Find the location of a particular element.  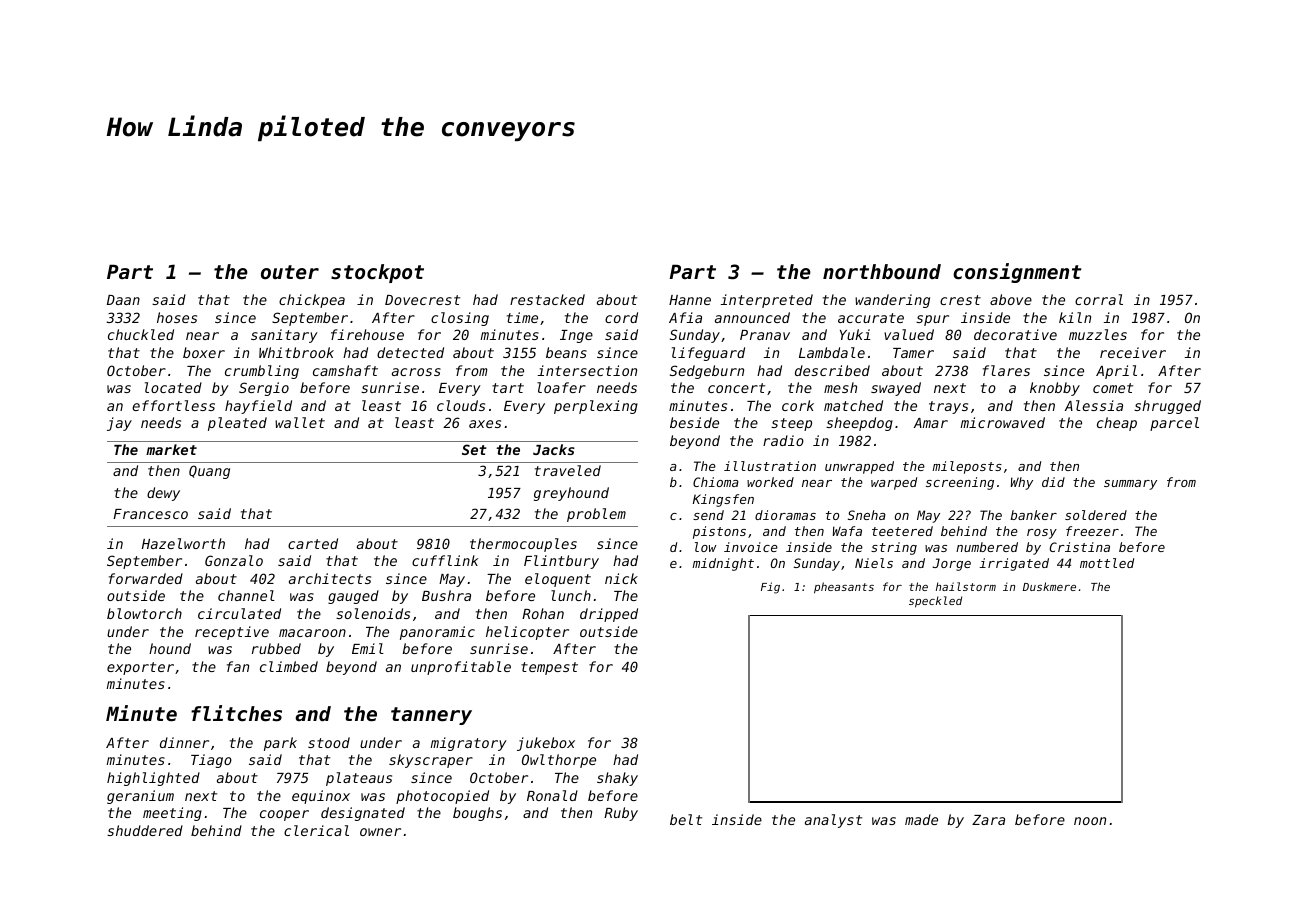

Whitbrook is located at coordinates (296, 352).
